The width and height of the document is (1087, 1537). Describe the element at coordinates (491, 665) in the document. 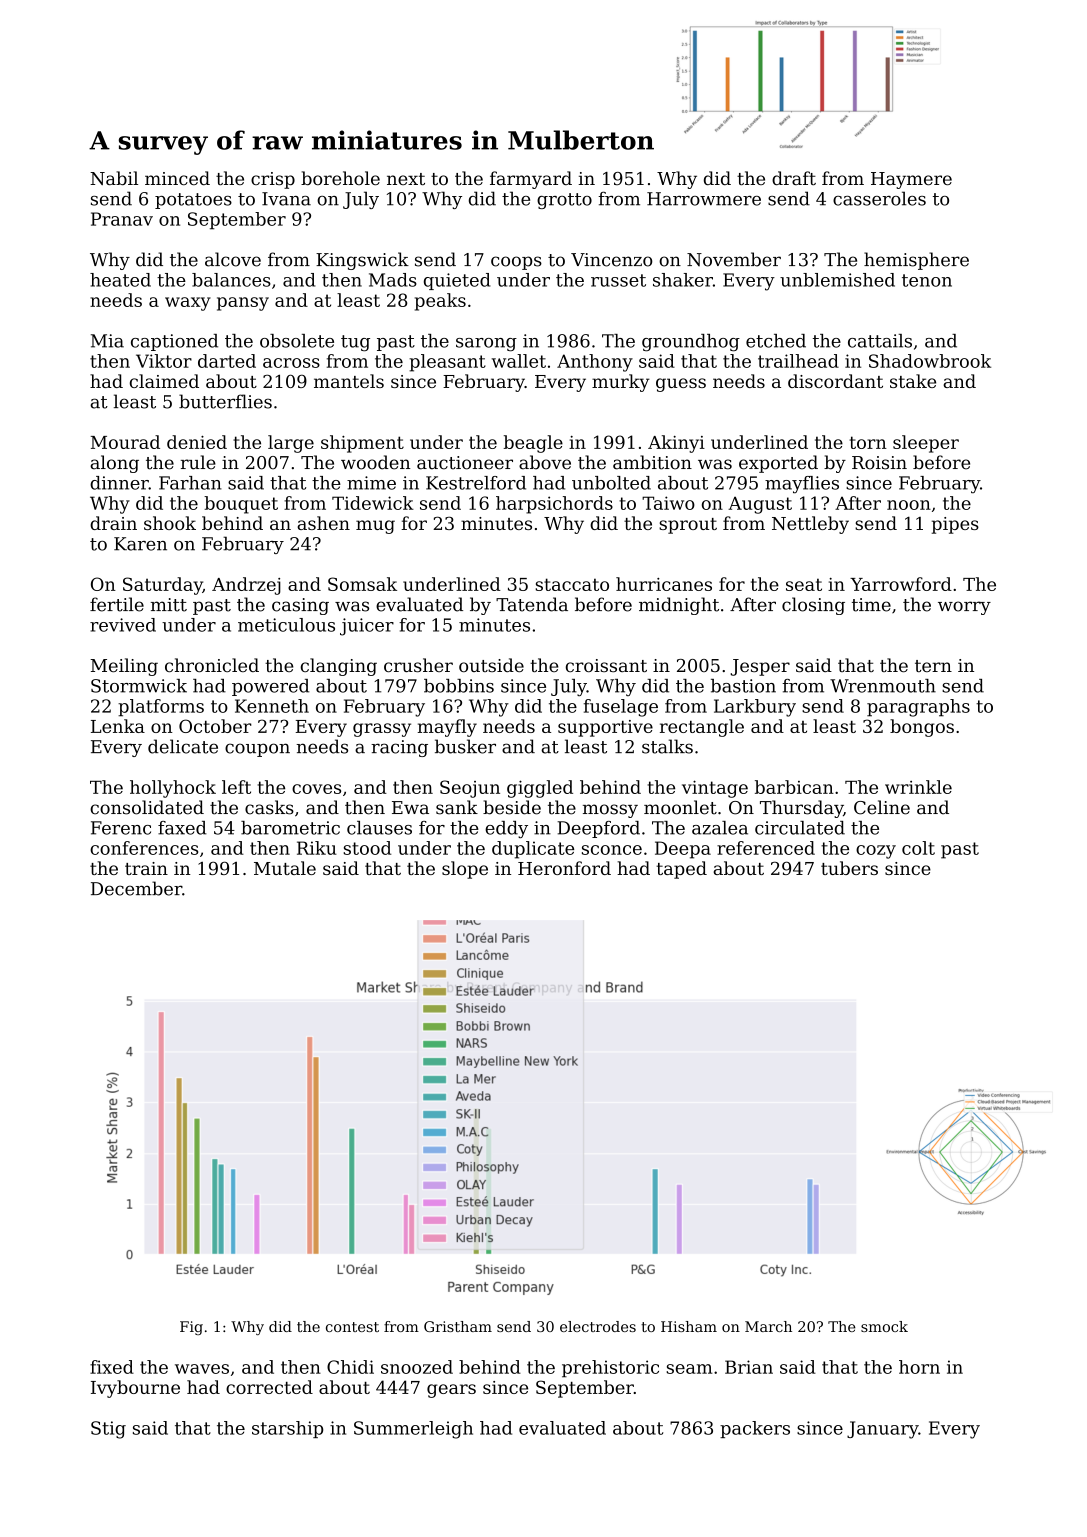

I see `outside` at that location.
